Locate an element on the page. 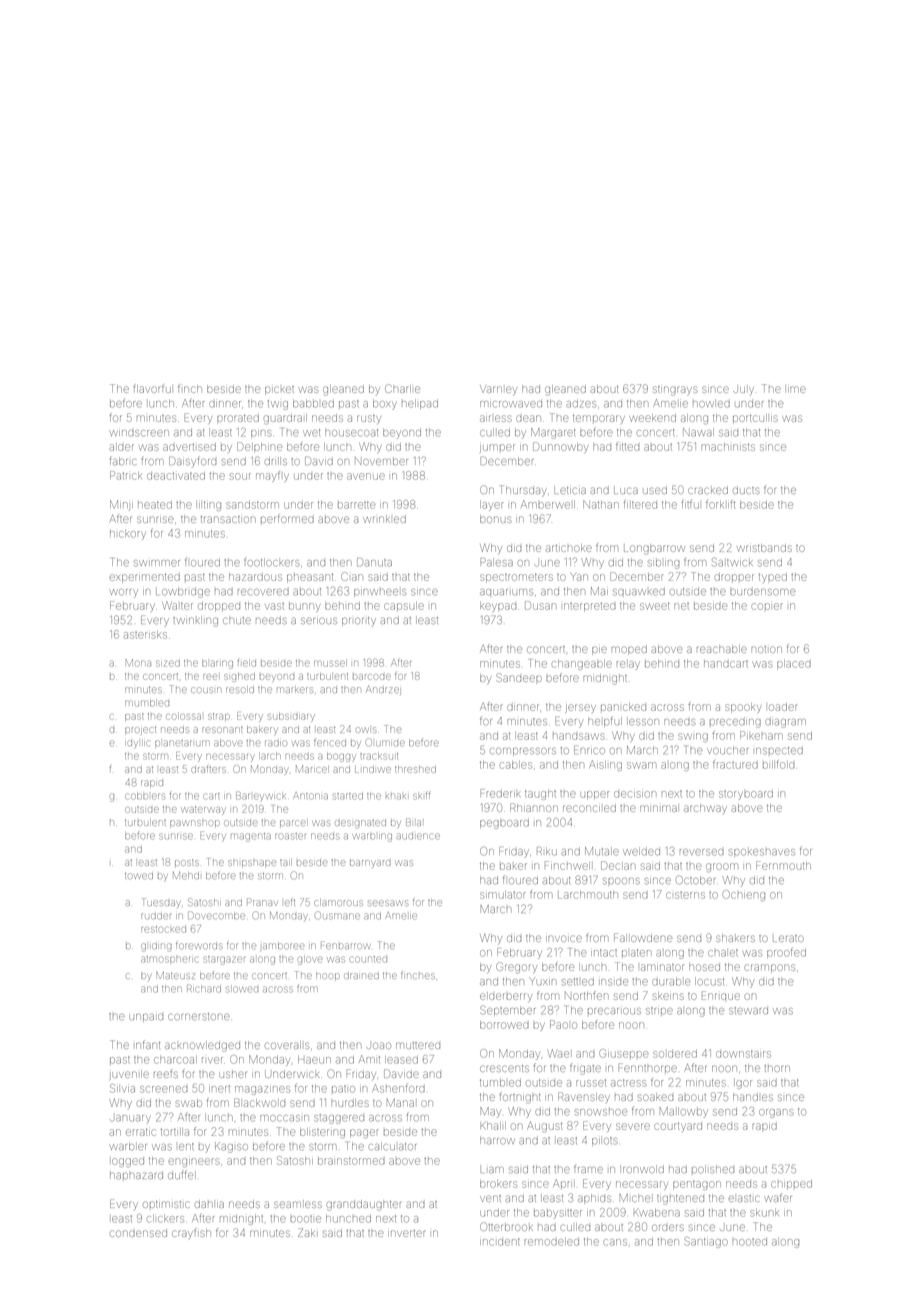  Varnley is located at coordinates (498, 390).
